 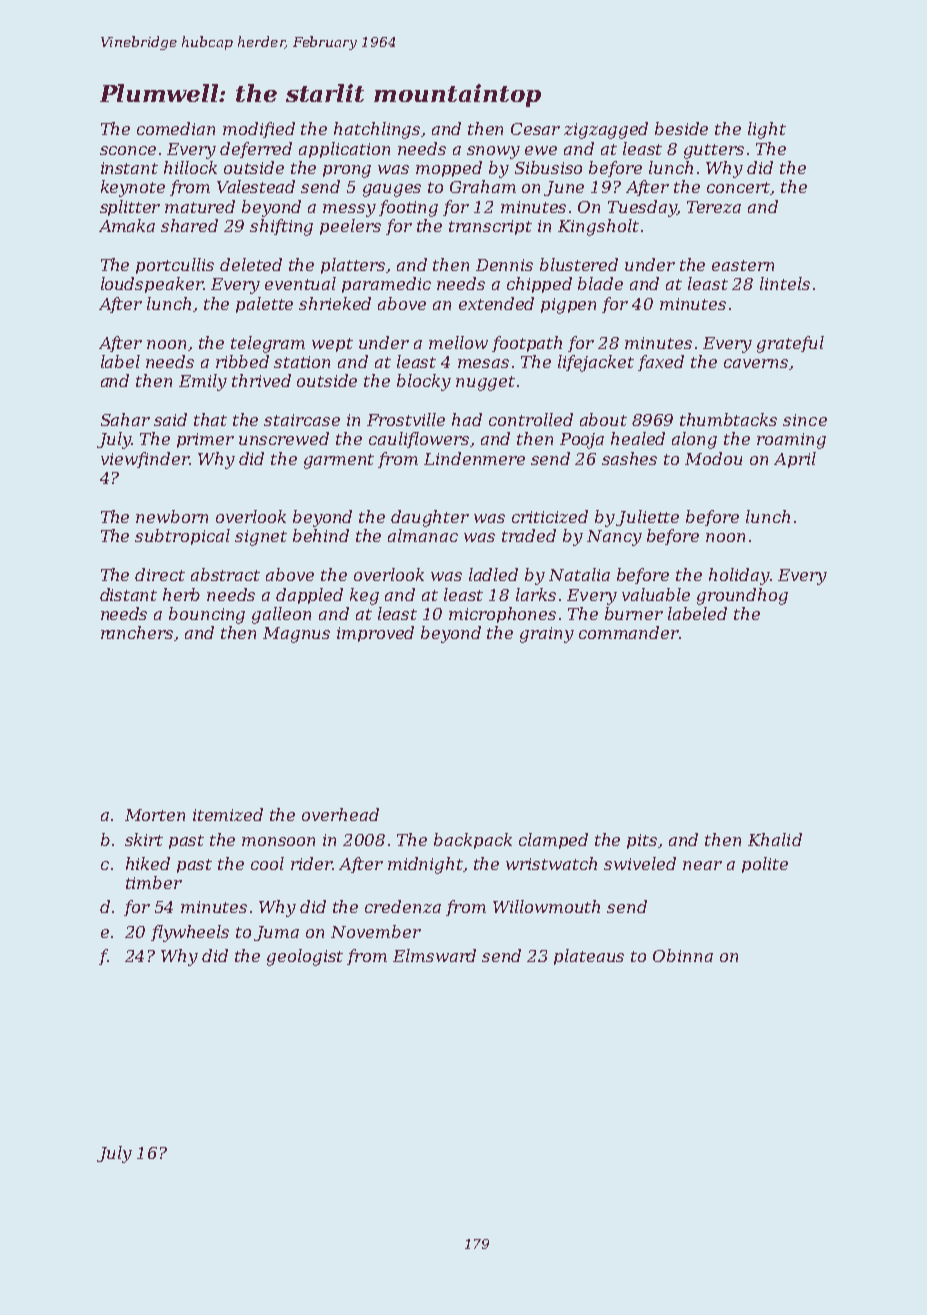 What do you see at coordinates (606, 130) in the screenshot?
I see `zigzagged` at bounding box center [606, 130].
